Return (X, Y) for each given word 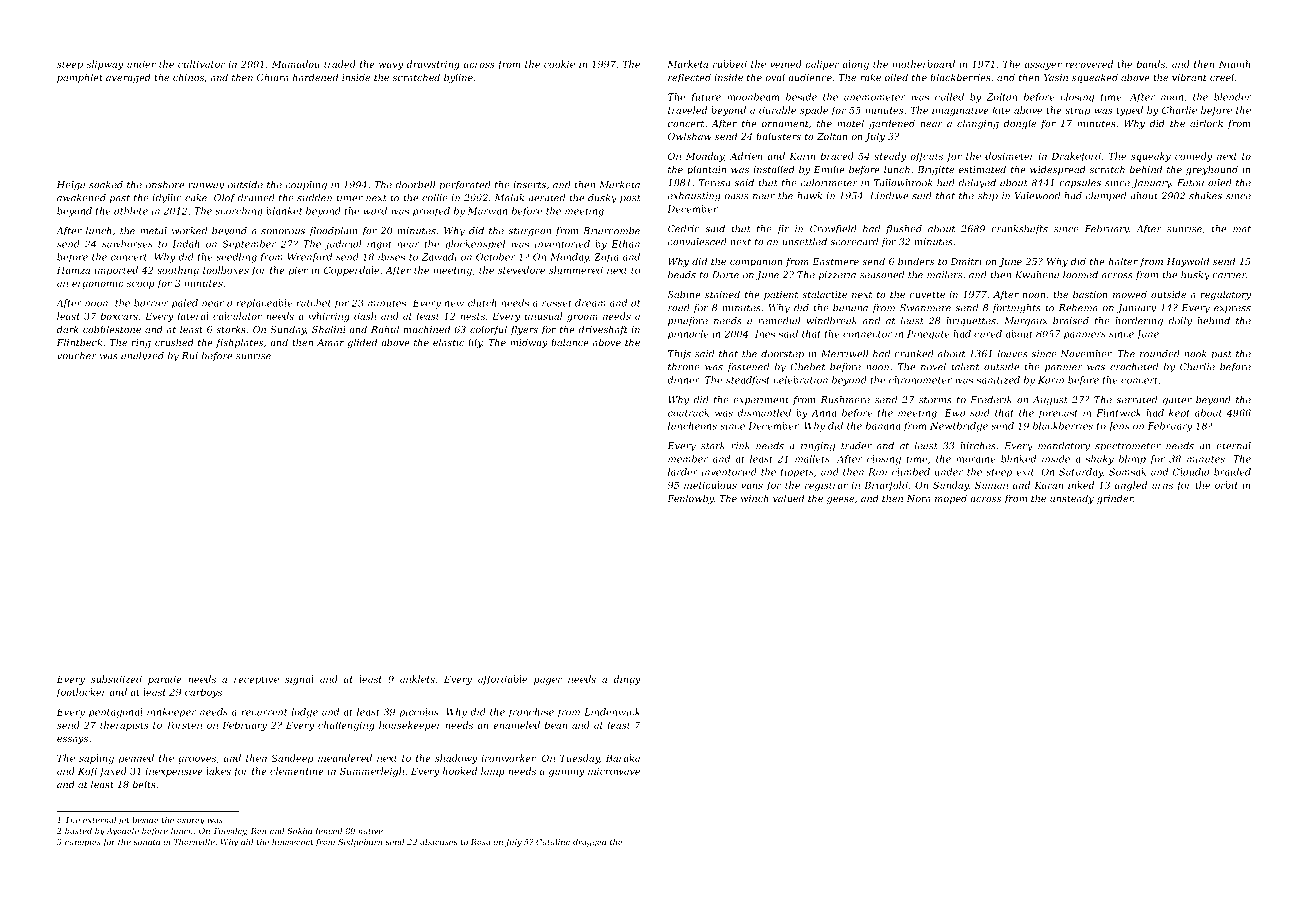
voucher (77, 356)
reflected (689, 78)
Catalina (553, 842)
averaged (128, 78)
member (688, 459)
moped (951, 499)
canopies (83, 843)
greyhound (1212, 170)
